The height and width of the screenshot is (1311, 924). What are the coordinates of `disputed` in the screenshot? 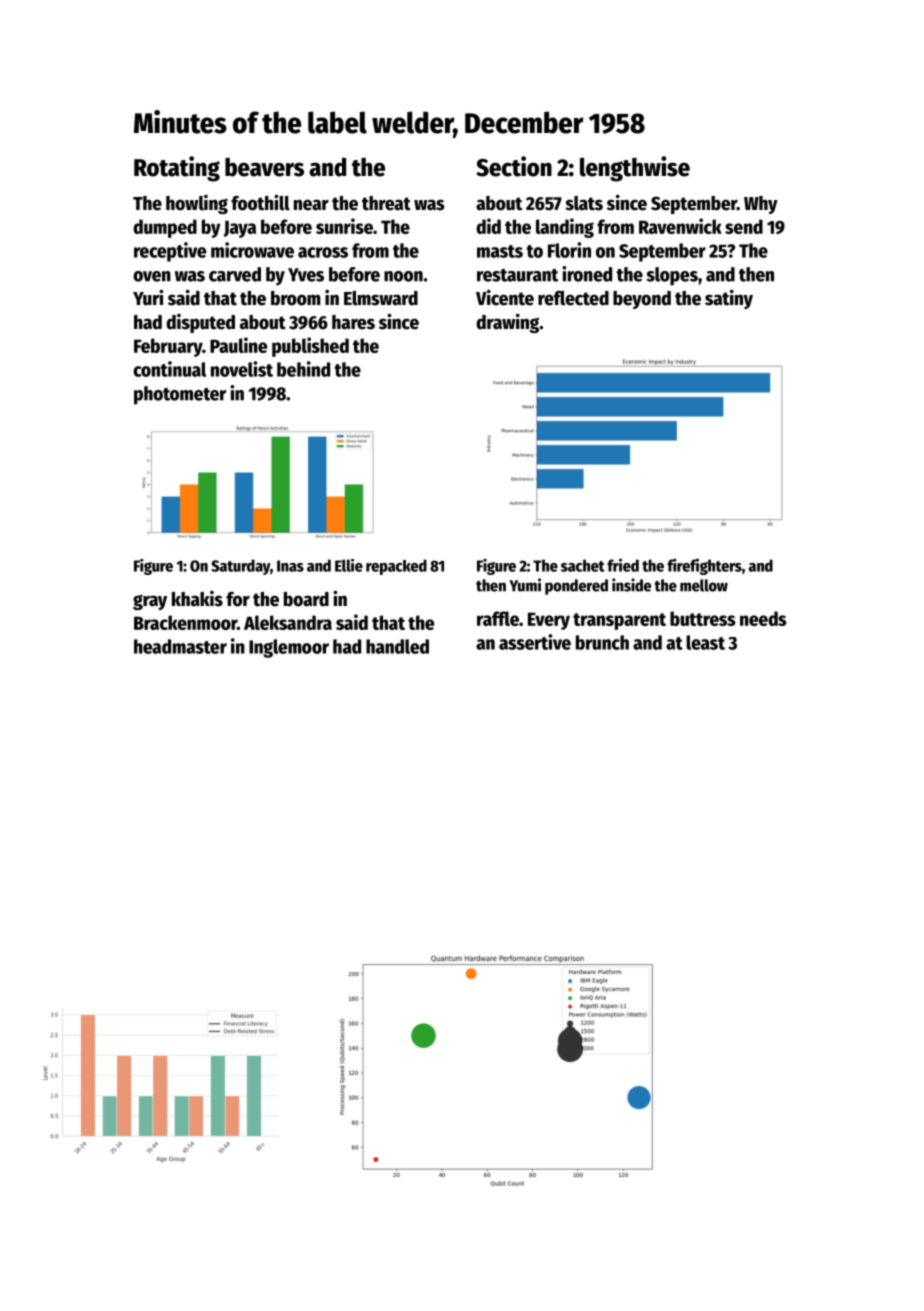 It's located at (200, 323).
